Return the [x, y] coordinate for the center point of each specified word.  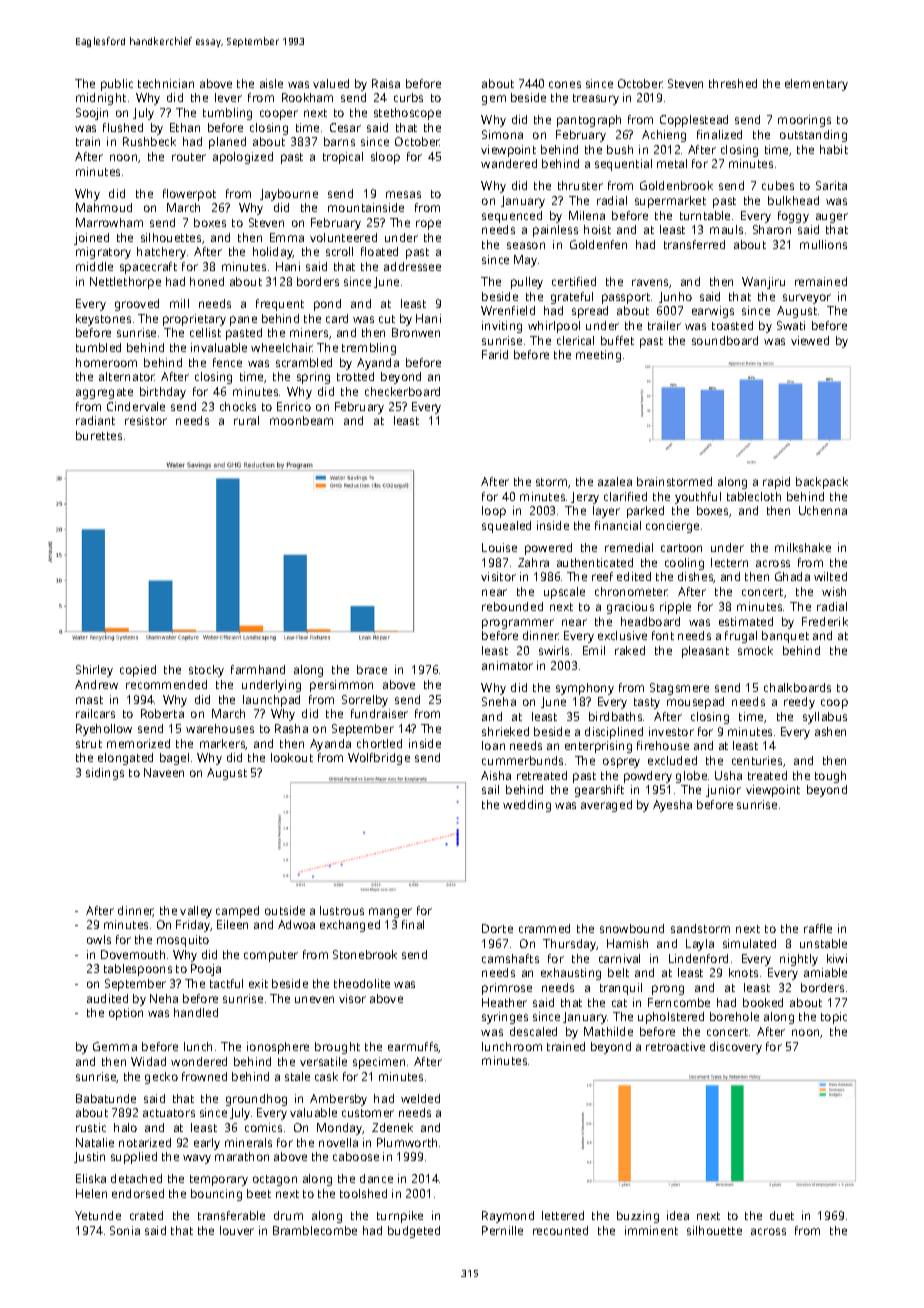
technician [166, 83]
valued [331, 83]
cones [565, 84]
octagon [275, 1180]
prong [668, 990]
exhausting [571, 974]
